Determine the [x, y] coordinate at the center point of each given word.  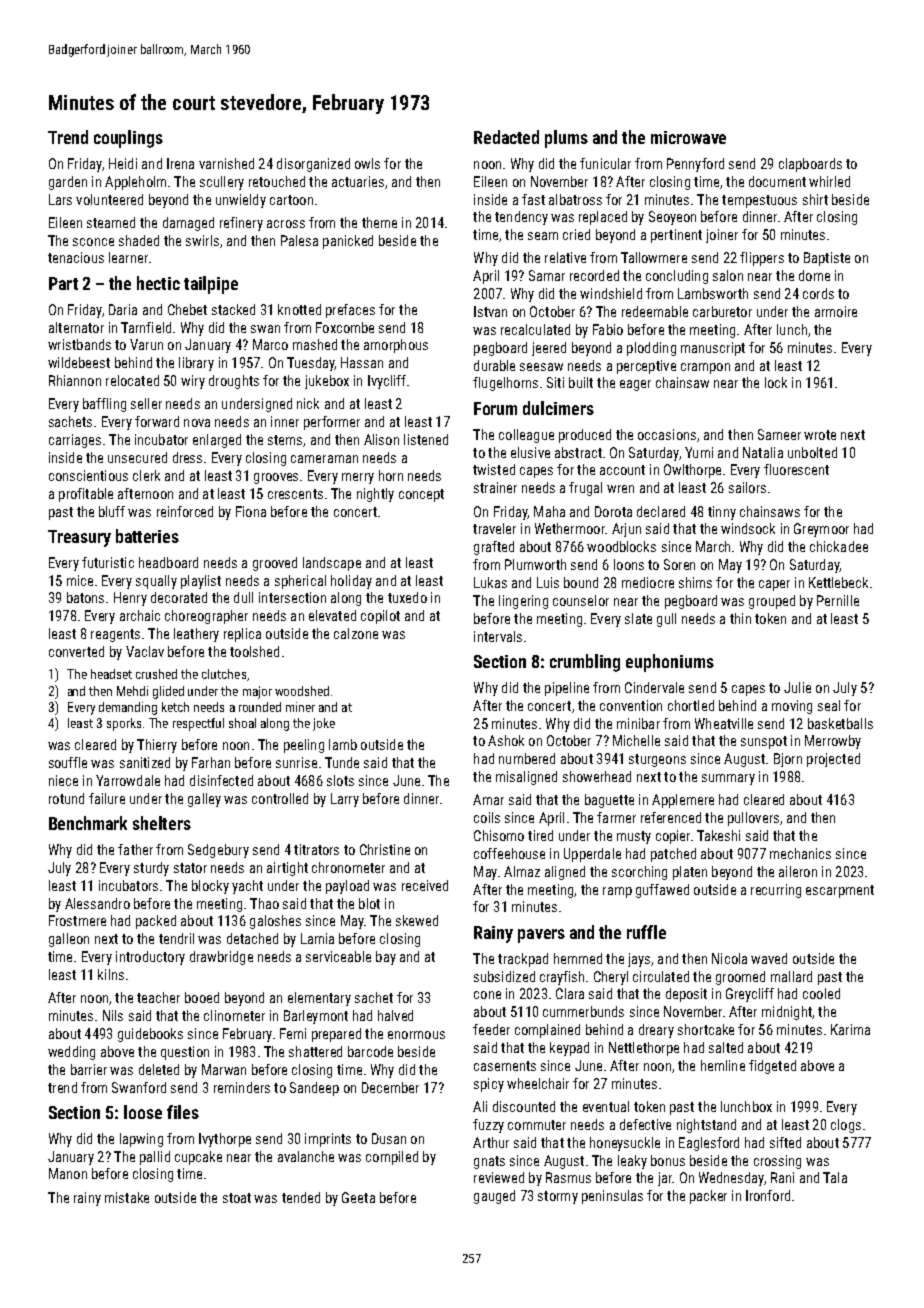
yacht [247, 887]
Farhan [211, 762]
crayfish [562, 978]
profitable [86, 495]
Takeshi [718, 835]
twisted [494, 469]
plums [566, 139]
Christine [385, 849]
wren [620, 489]
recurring [776, 891]
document [777, 181]
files [183, 1112]
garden [68, 183]
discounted [524, 1106]
